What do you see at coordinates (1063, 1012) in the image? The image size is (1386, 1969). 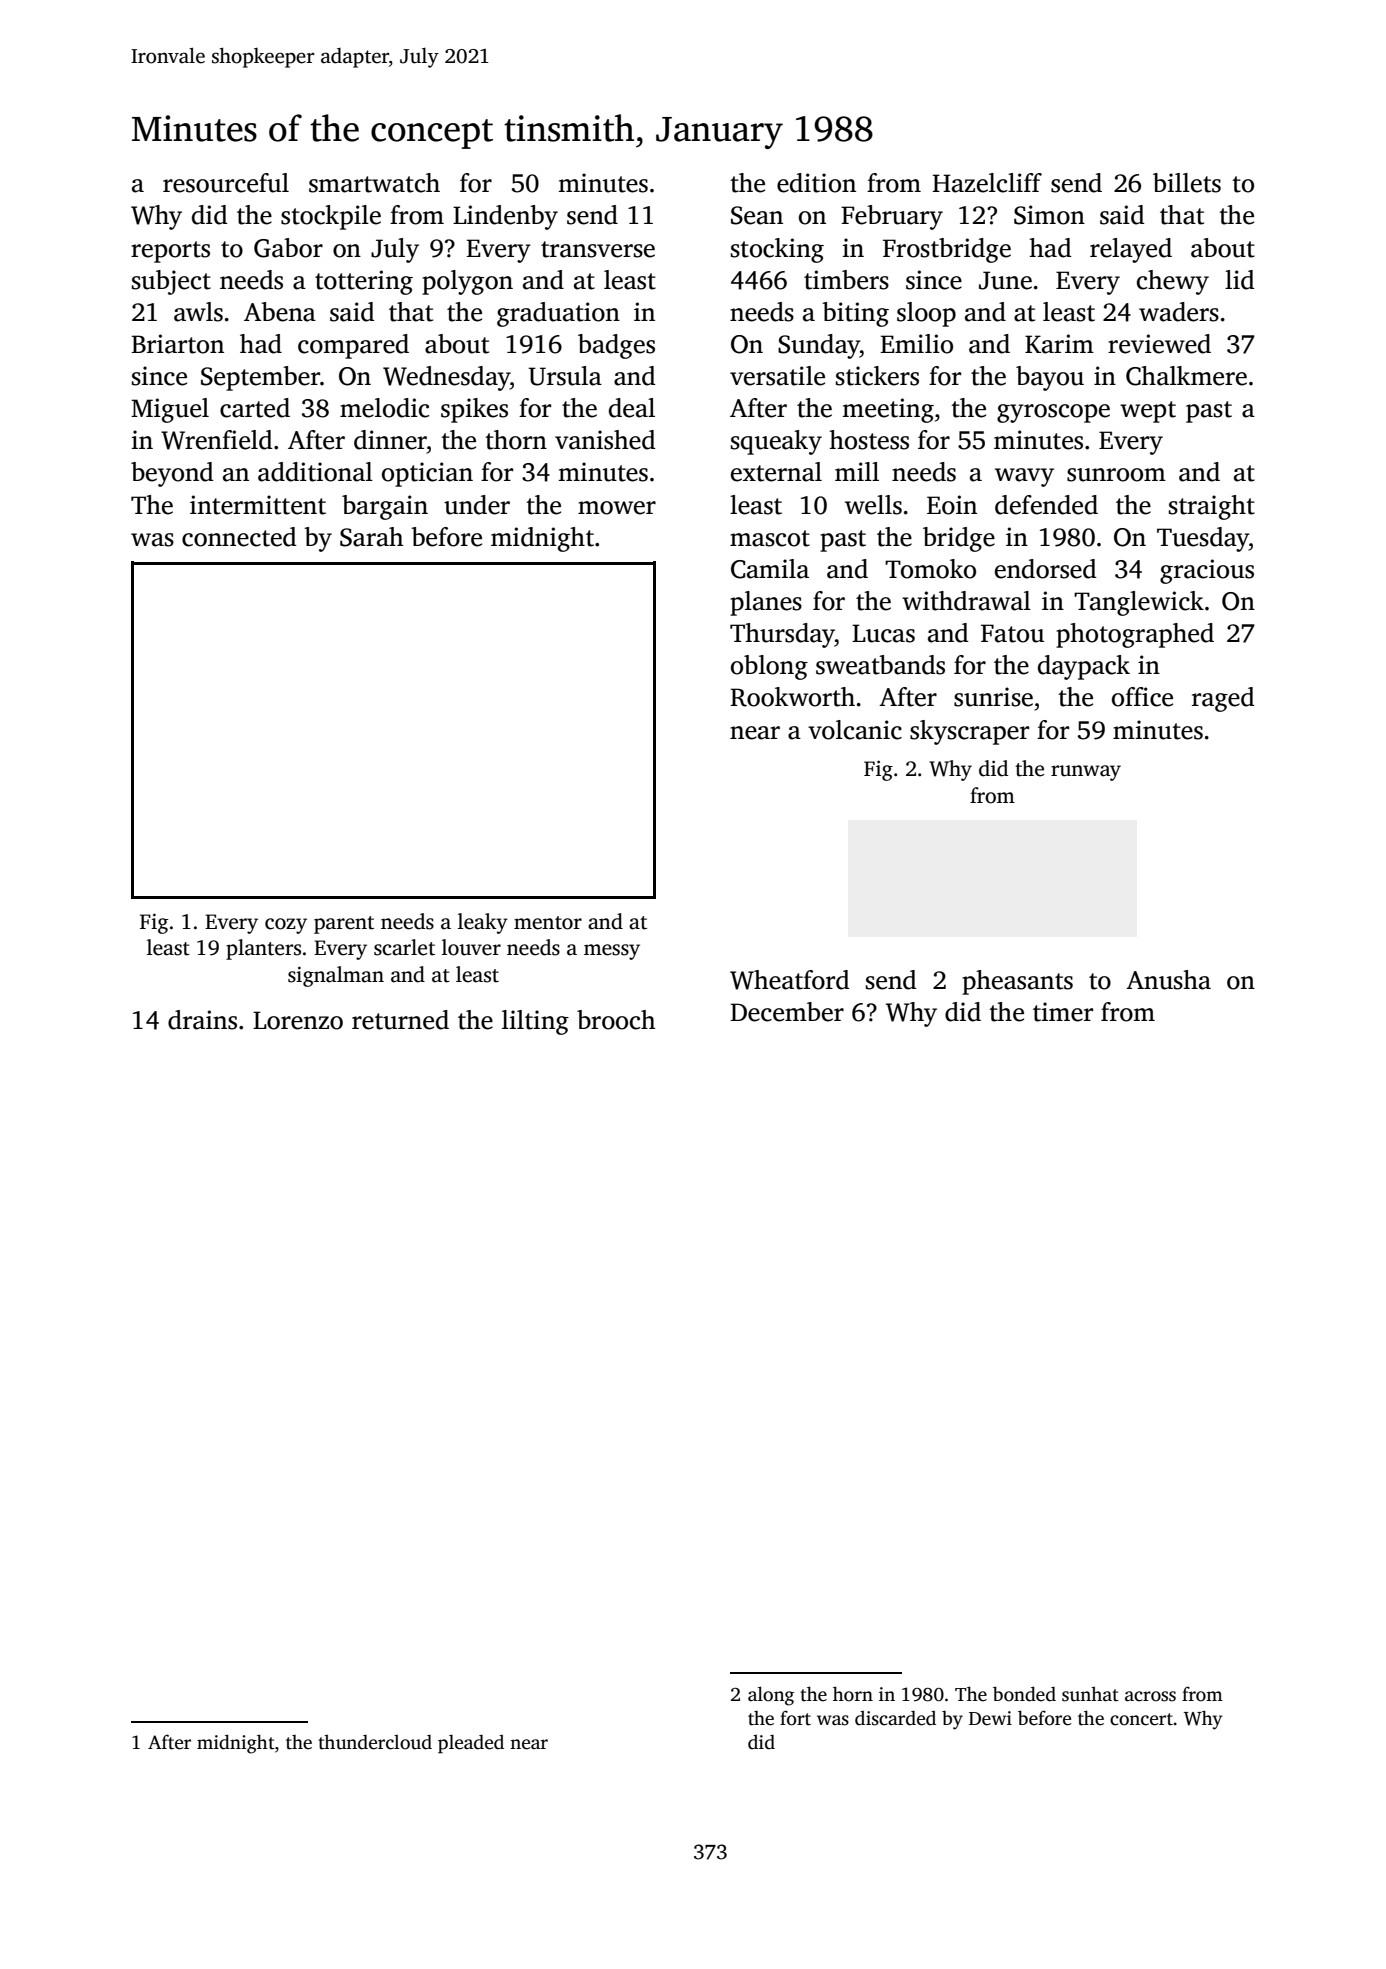 I see `timer` at bounding box center [1063, 1012].
